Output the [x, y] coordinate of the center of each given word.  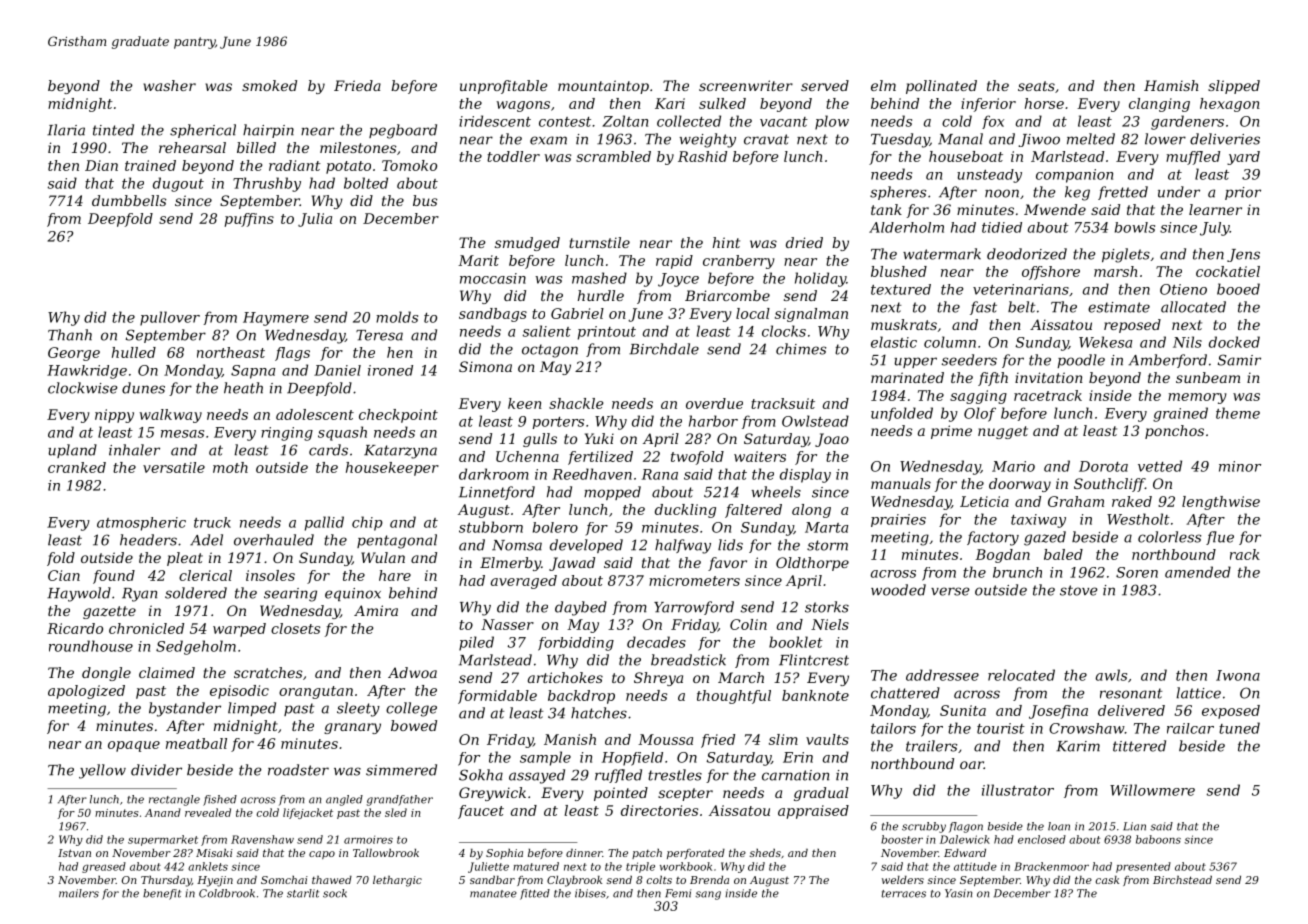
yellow [102, 771]
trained [150, 165]
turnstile [599, 242]
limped [252, 709]
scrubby [924, 827]
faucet [481, 812]
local [753, 313]
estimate [1119, 307]
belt [1021, 307]
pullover [170, 318]
